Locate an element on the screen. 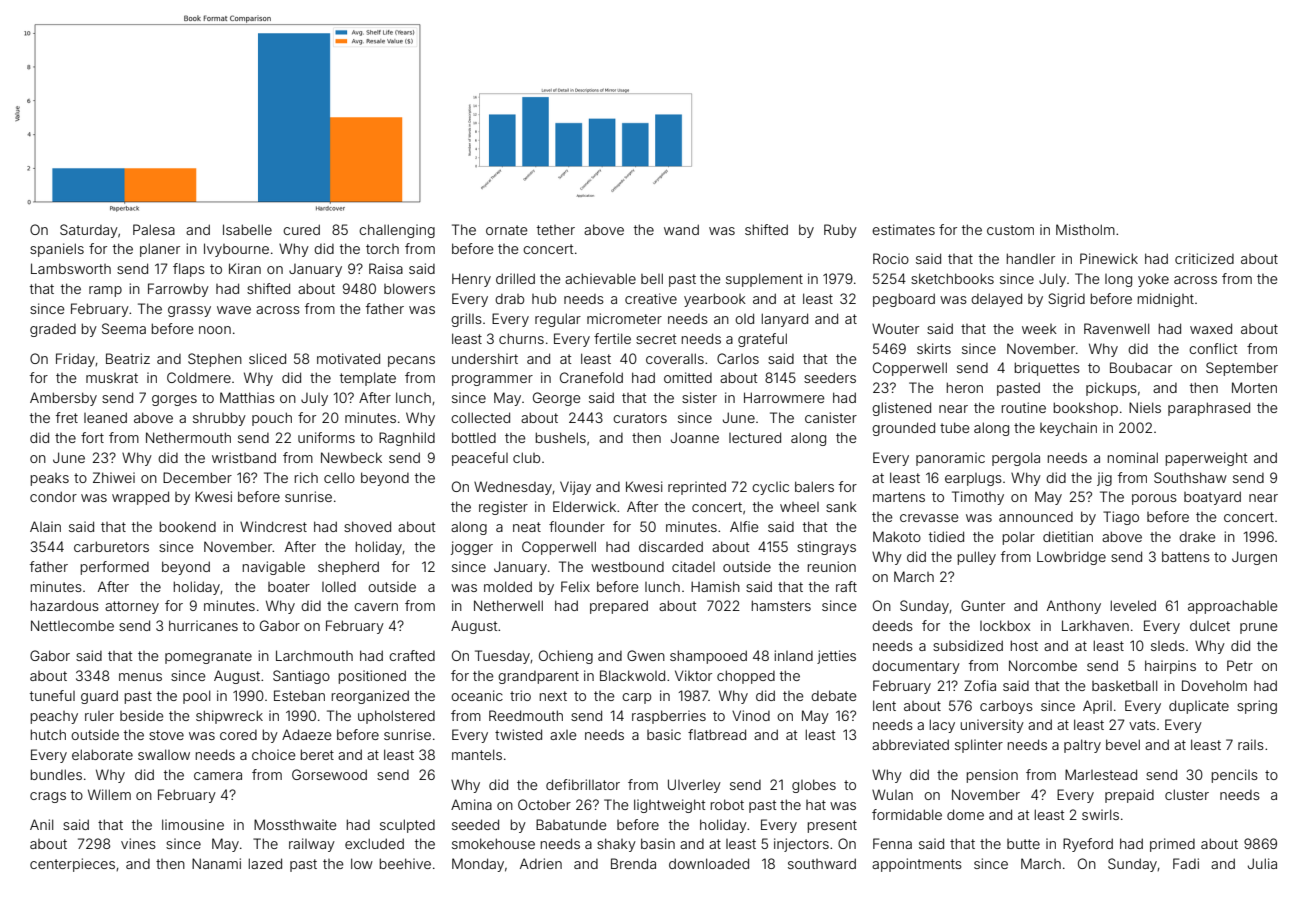 Image resolution: width=1308 pixels, height=924 pixels. Julia is located at coordinates (1262, 863).
